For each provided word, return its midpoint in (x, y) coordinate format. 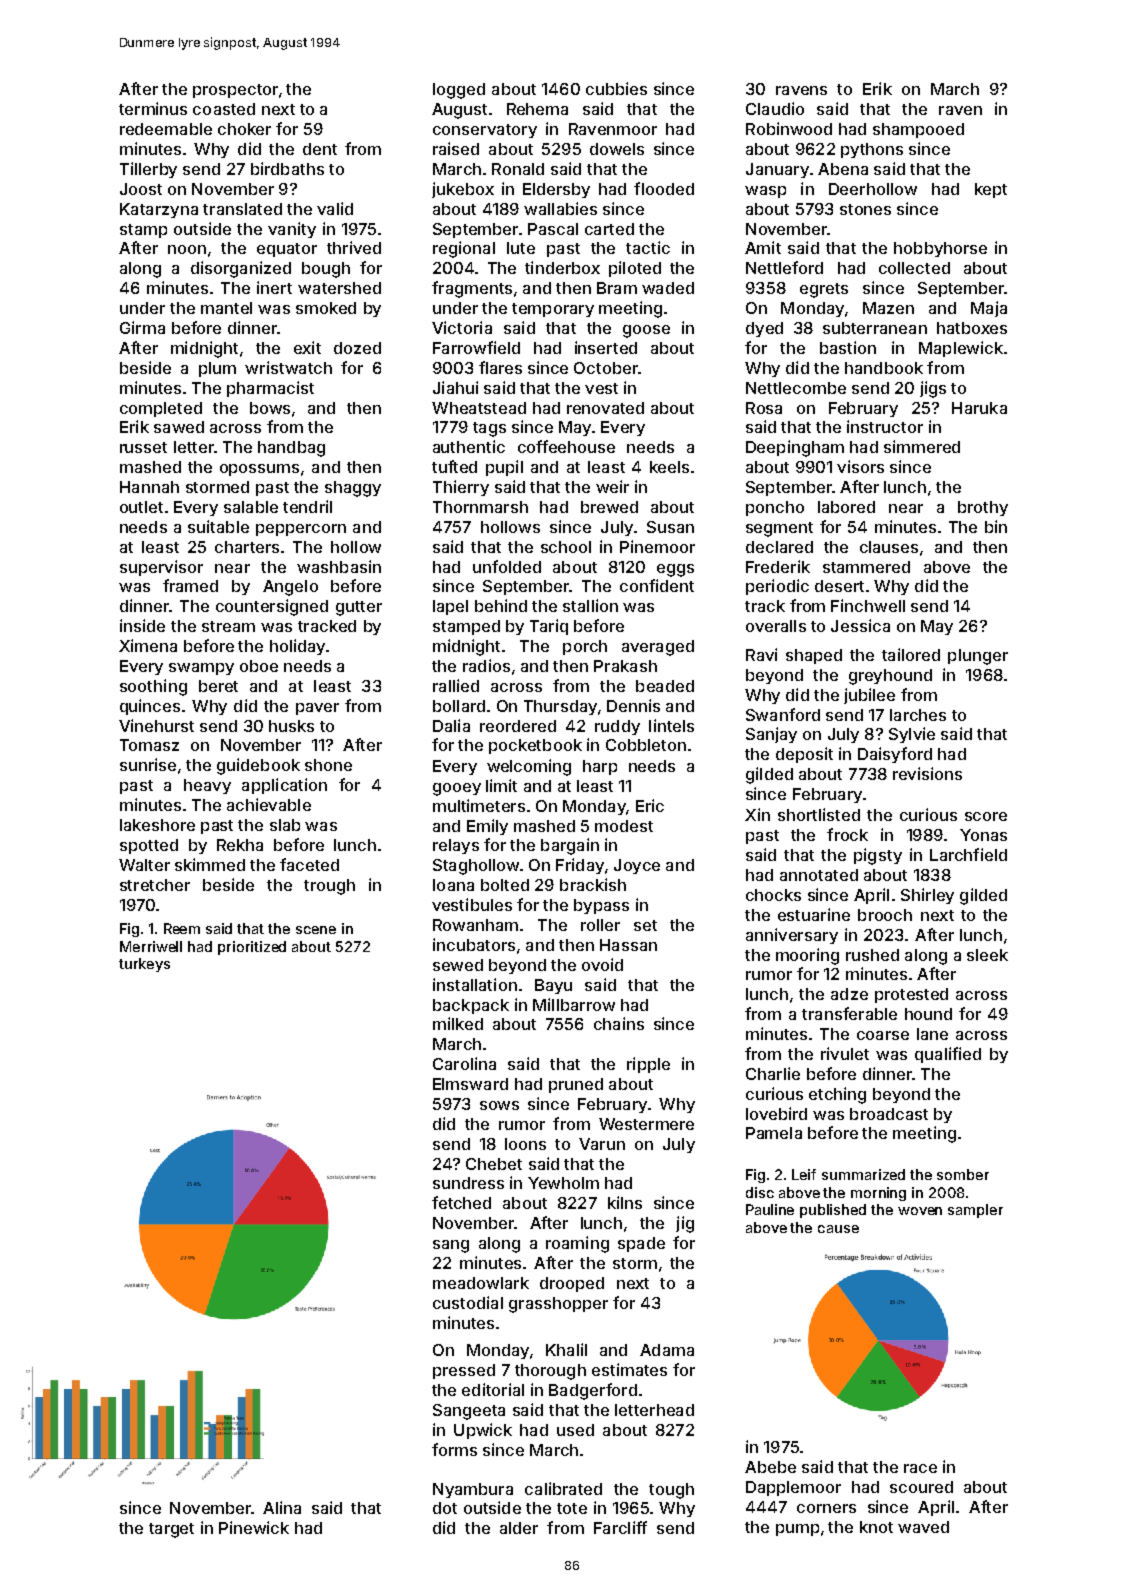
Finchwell (868, 605)
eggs (675, 570)
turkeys (144, 965)
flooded (664, 188)
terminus (153, 108)
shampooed (918, 130)
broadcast (889, 1114)
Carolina (464, 1063)
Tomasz (149, 745)
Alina (282, 1507)
